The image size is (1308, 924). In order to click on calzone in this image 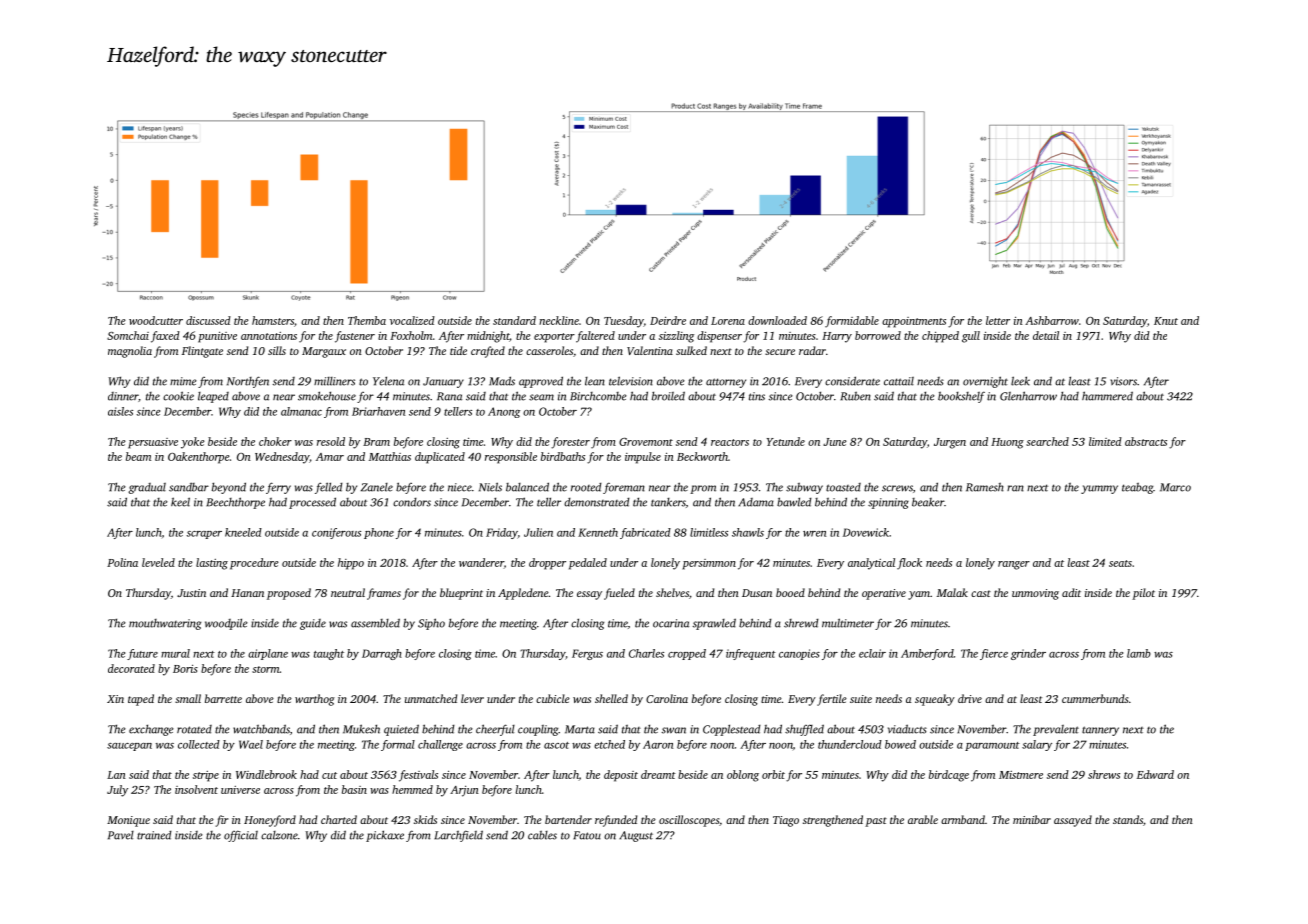, I will do `click(279, 835)`.
